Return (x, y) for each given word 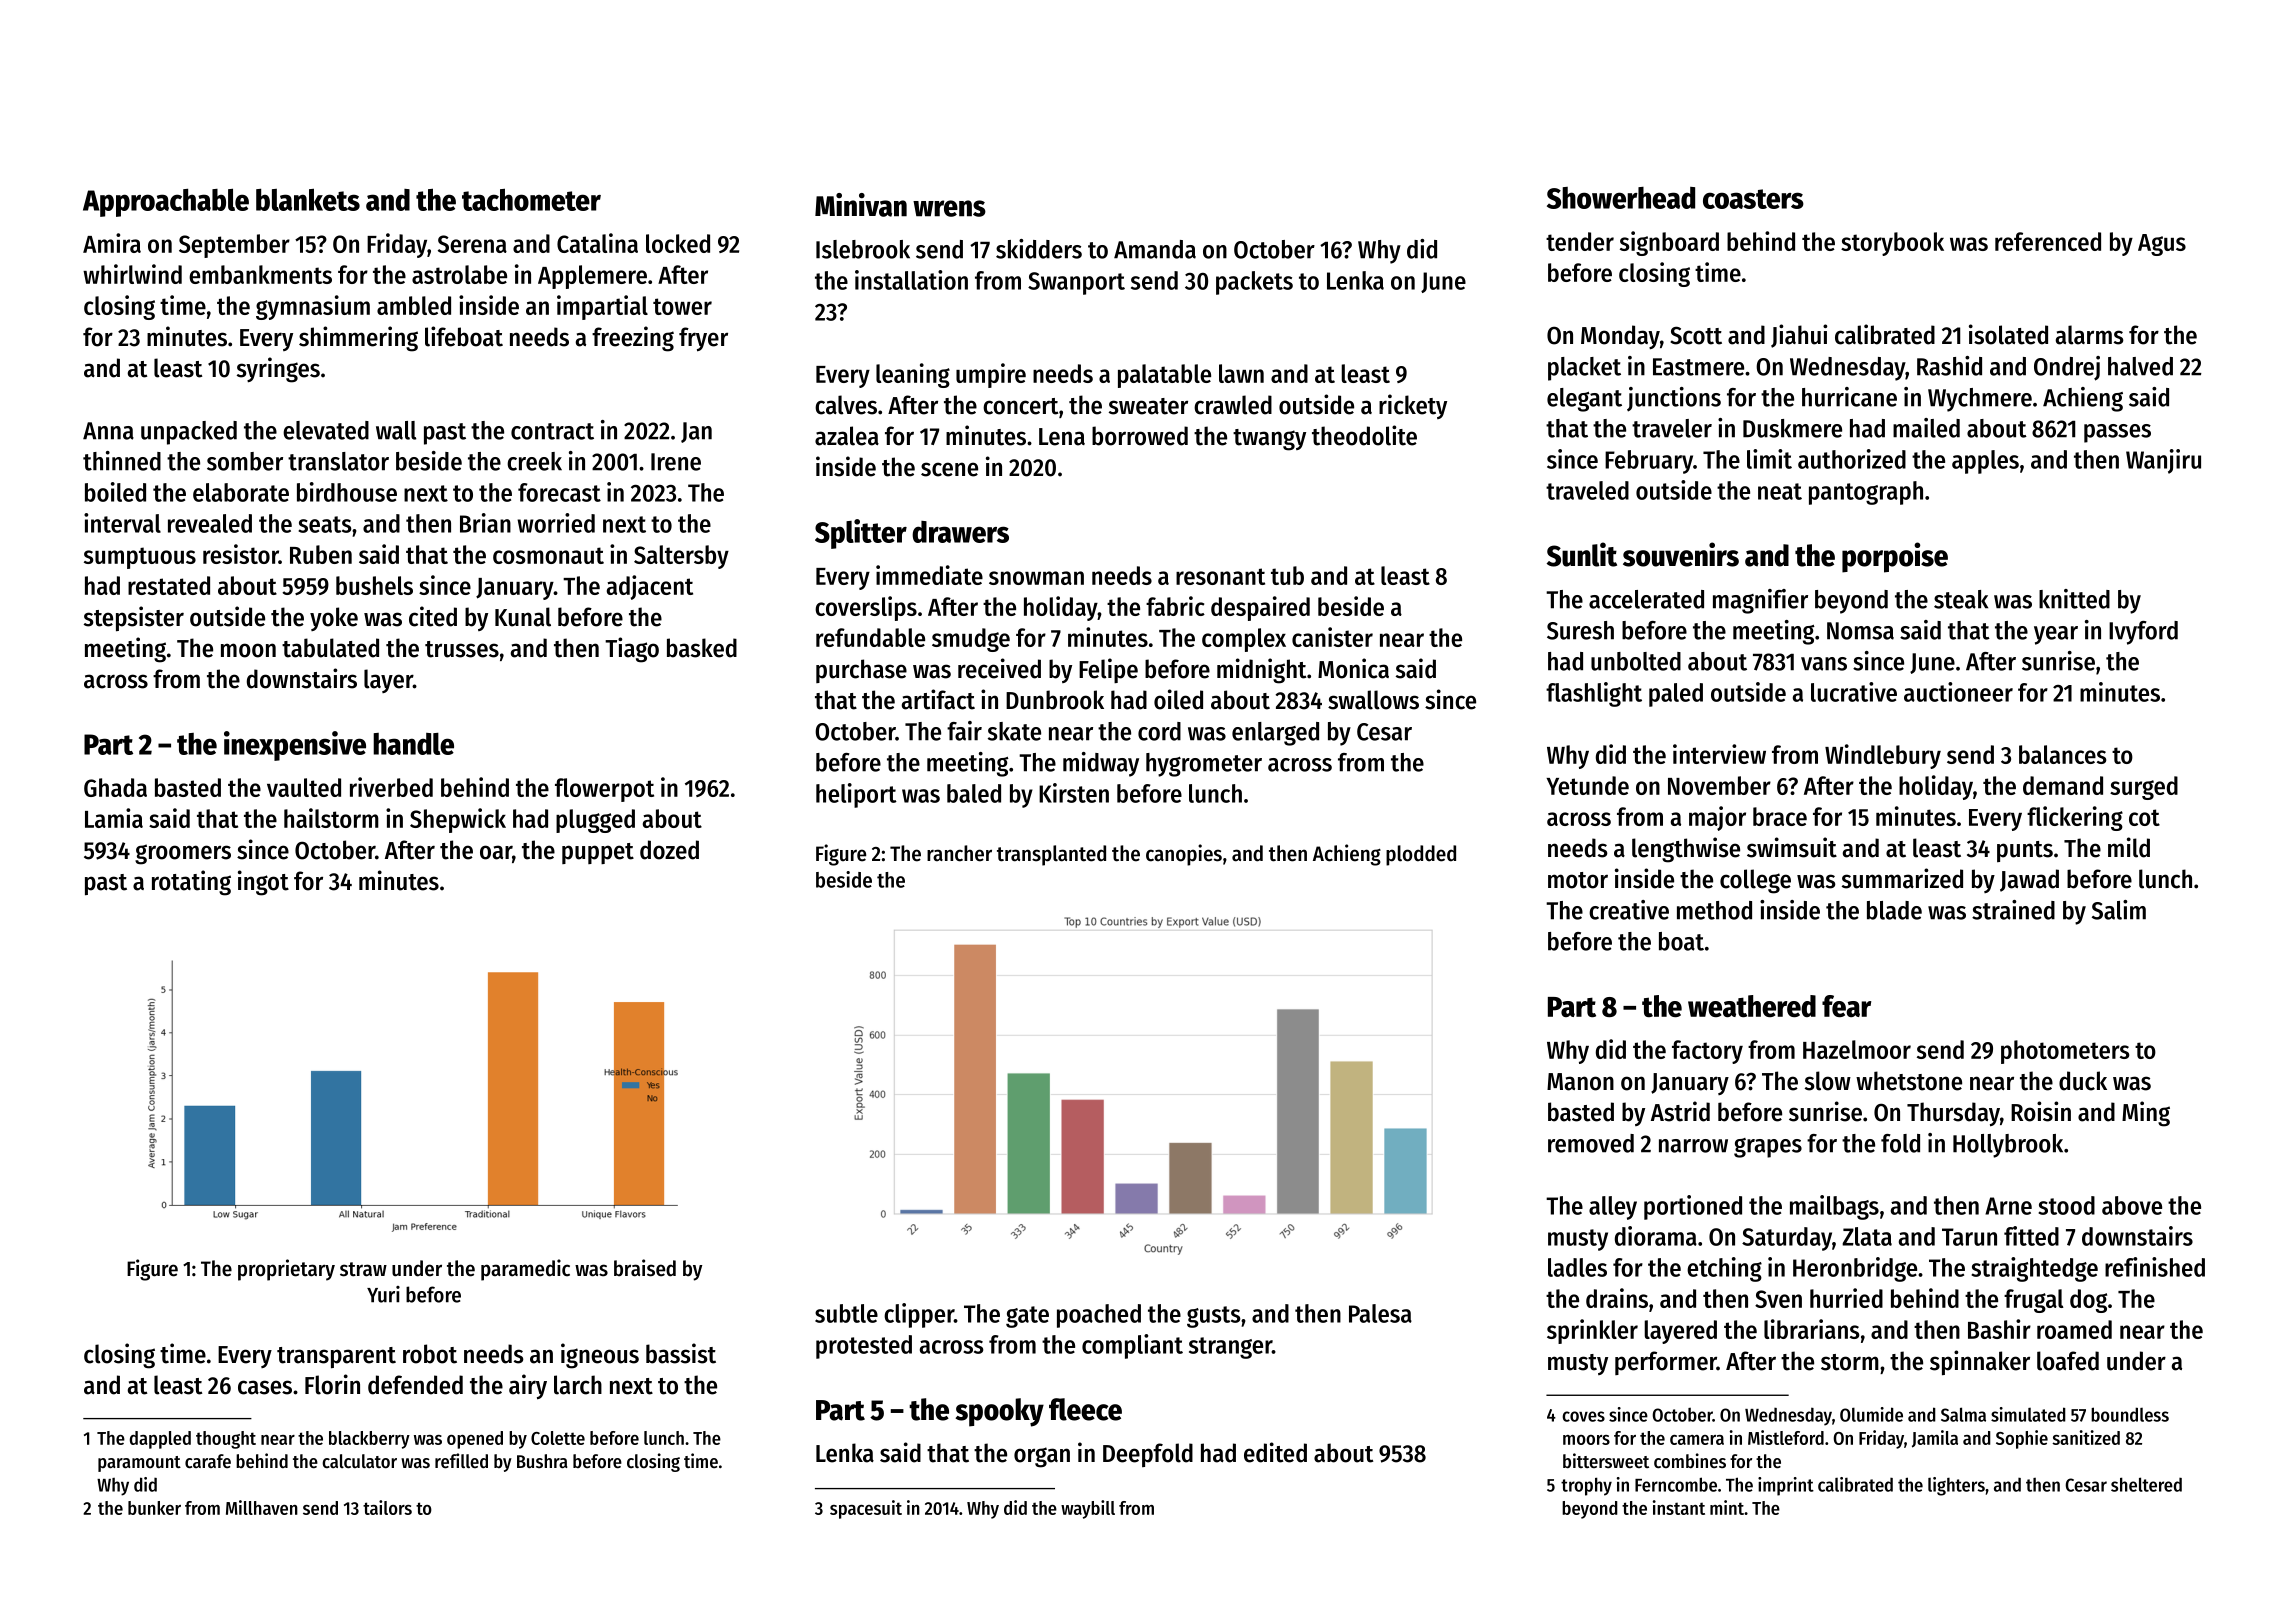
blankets (308, 199)
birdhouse (347, 492)
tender (1580, 241)
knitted (2074, 599)
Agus (2162, 245)
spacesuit (866, 1509)
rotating (191, 883)
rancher (959, 853)
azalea (847, 436)
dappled (160, 1440)
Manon (1580, 1082)
